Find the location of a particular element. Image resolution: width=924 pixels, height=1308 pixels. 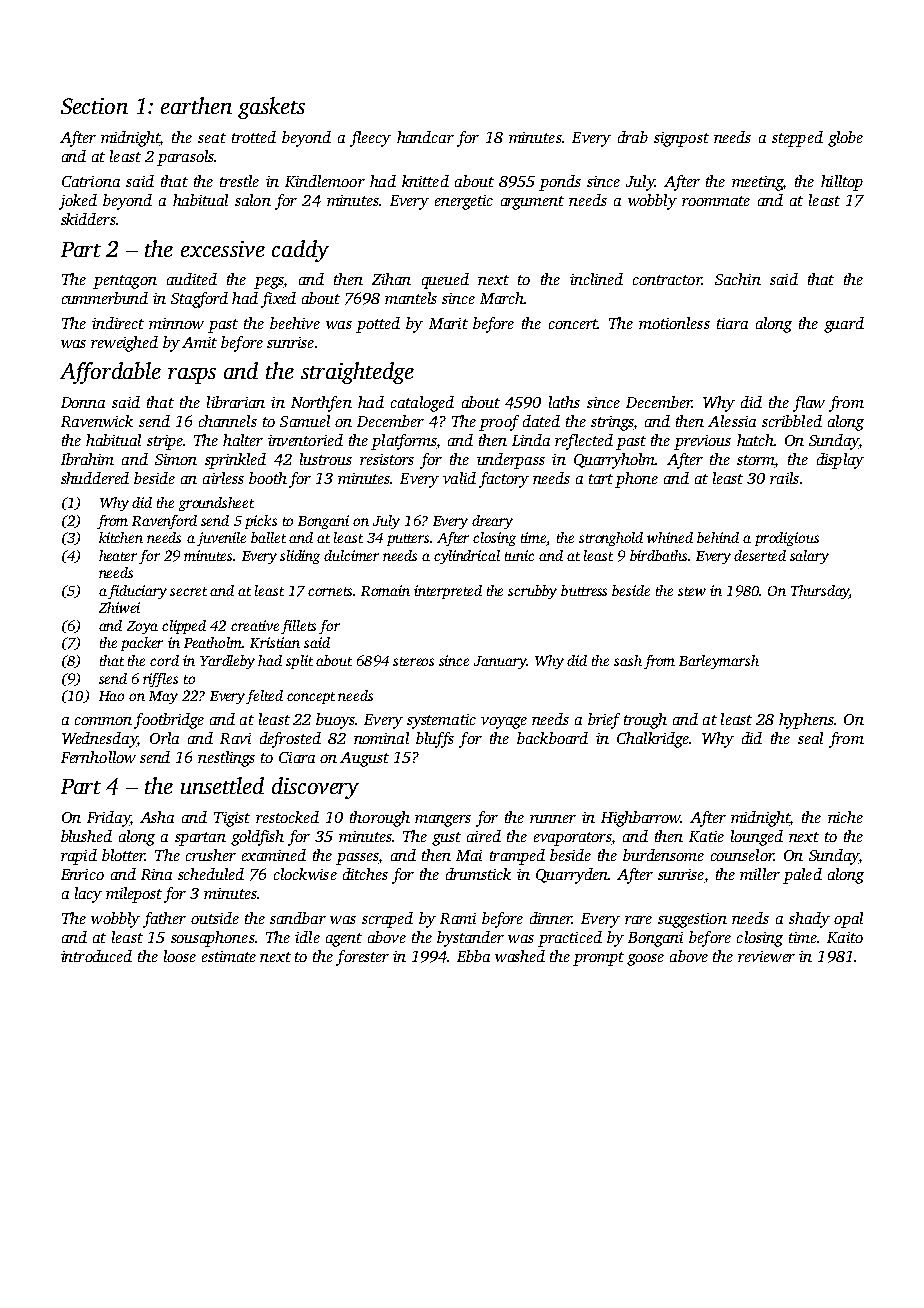

loose is located at coordinates (180, 956).
